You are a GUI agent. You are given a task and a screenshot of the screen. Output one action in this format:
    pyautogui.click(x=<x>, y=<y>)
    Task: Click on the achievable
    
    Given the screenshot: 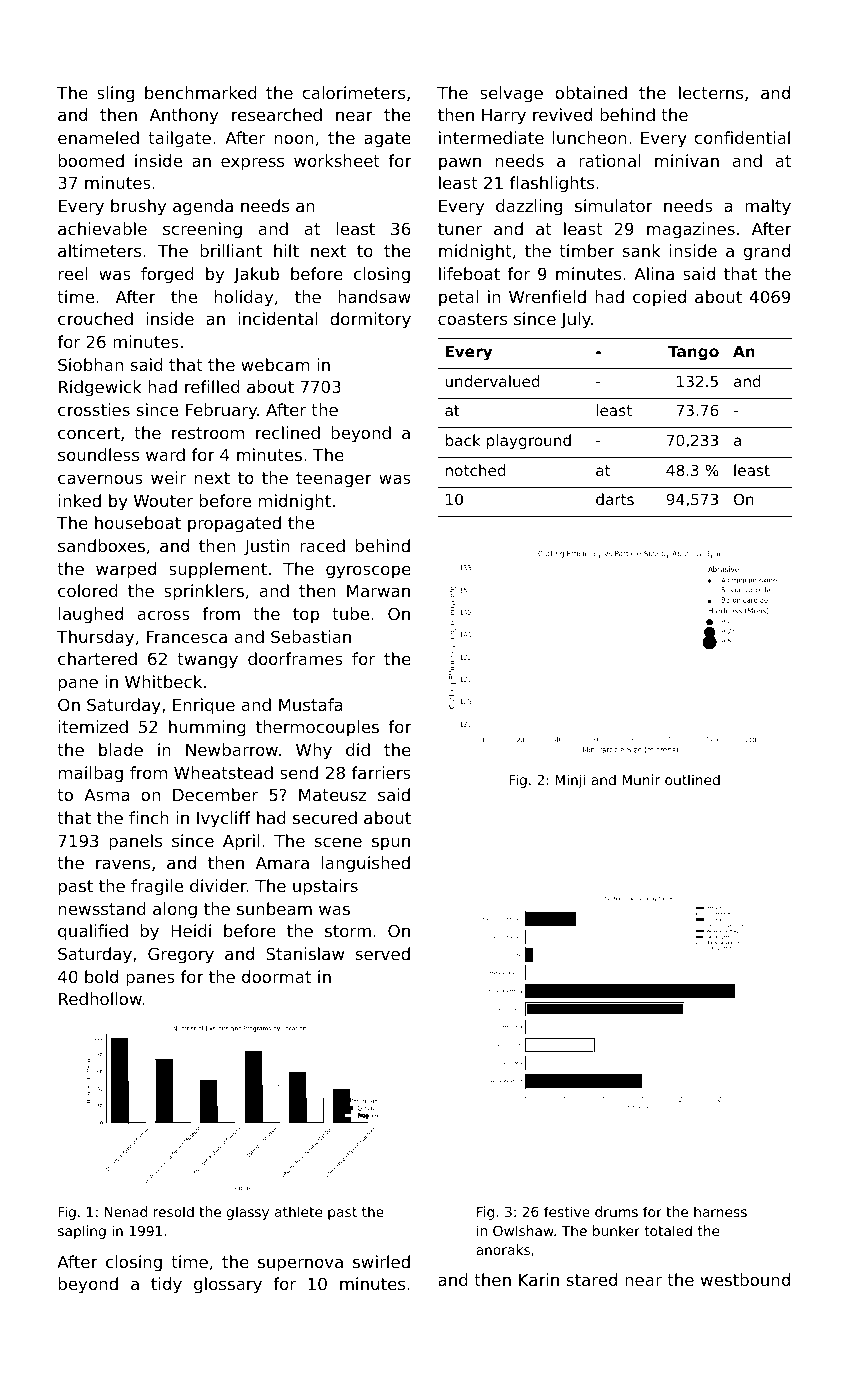 What is the action you would take?
    pyautogui.click(x=102, y=228)
